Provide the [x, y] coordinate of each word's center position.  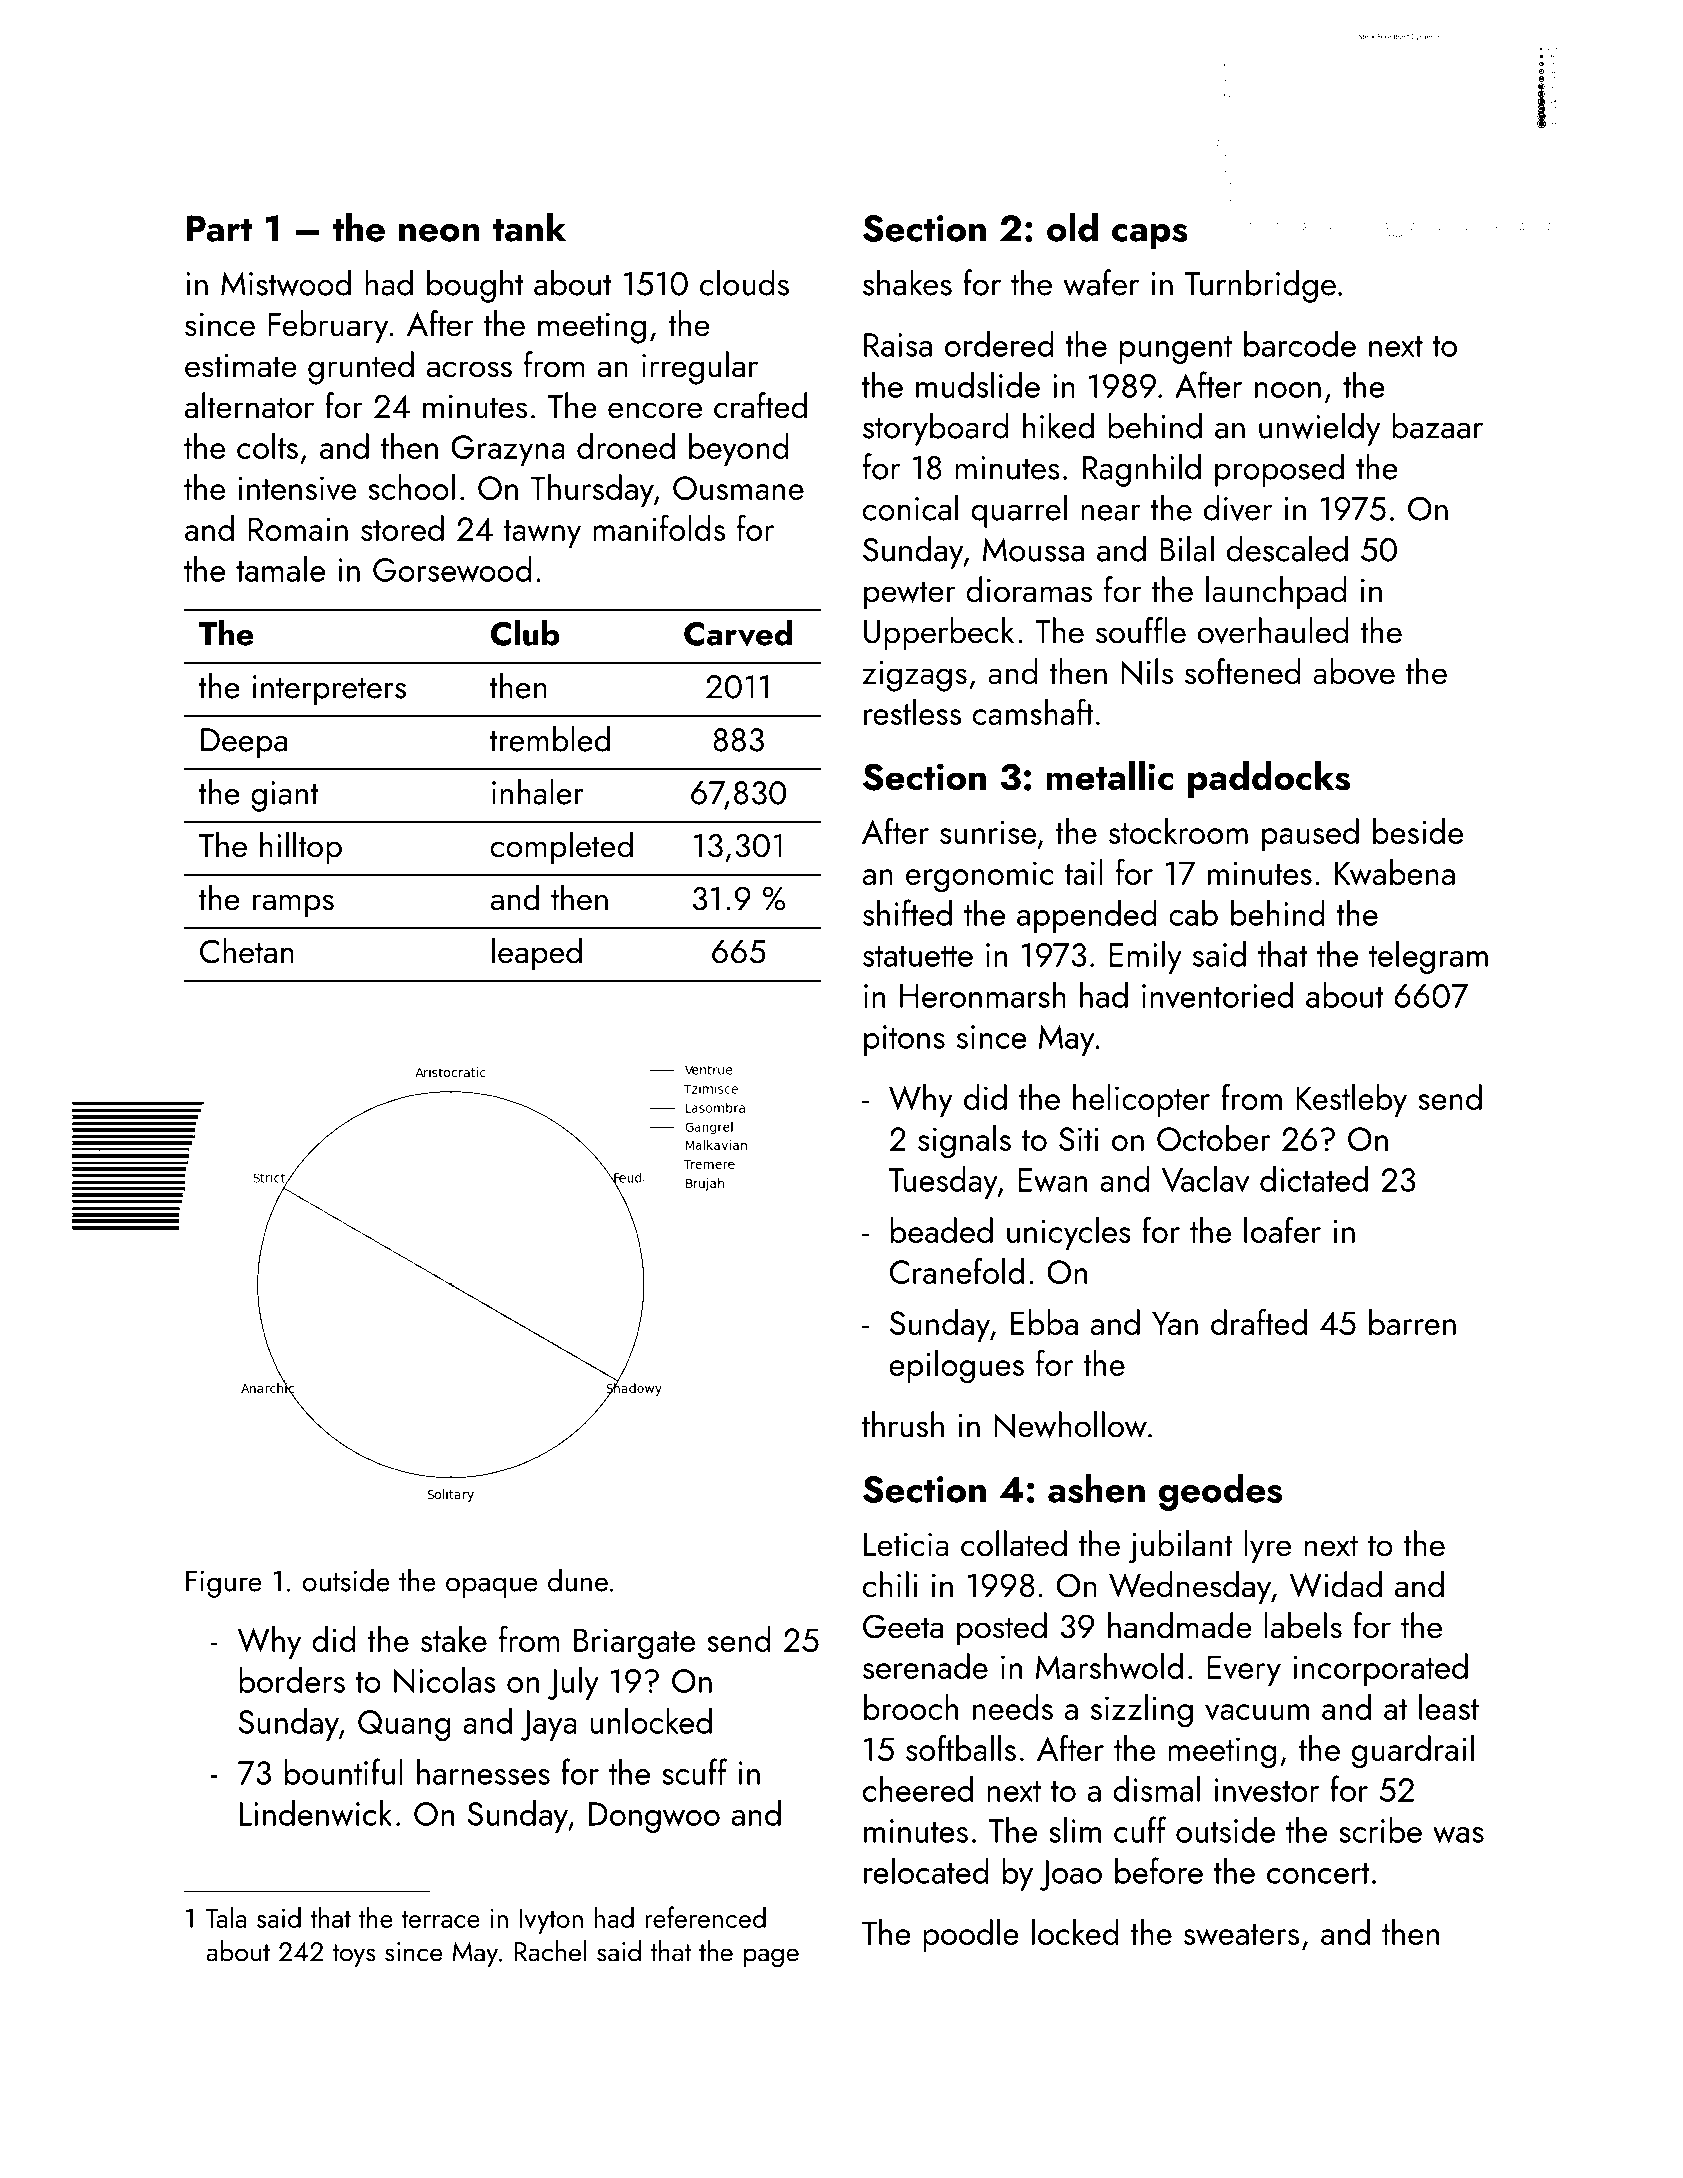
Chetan [247, 950]
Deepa [244, 743]
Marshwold [1109, 1666]
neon [439, 233]
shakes [907, 282]
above [1354, 671]
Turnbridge [1260, 286]
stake [454, 1639]
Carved [738, 633]
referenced [705, 1917]
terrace [440, 1919]
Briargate [634, 1644]
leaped [537, 953]
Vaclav [1205, 1179]
